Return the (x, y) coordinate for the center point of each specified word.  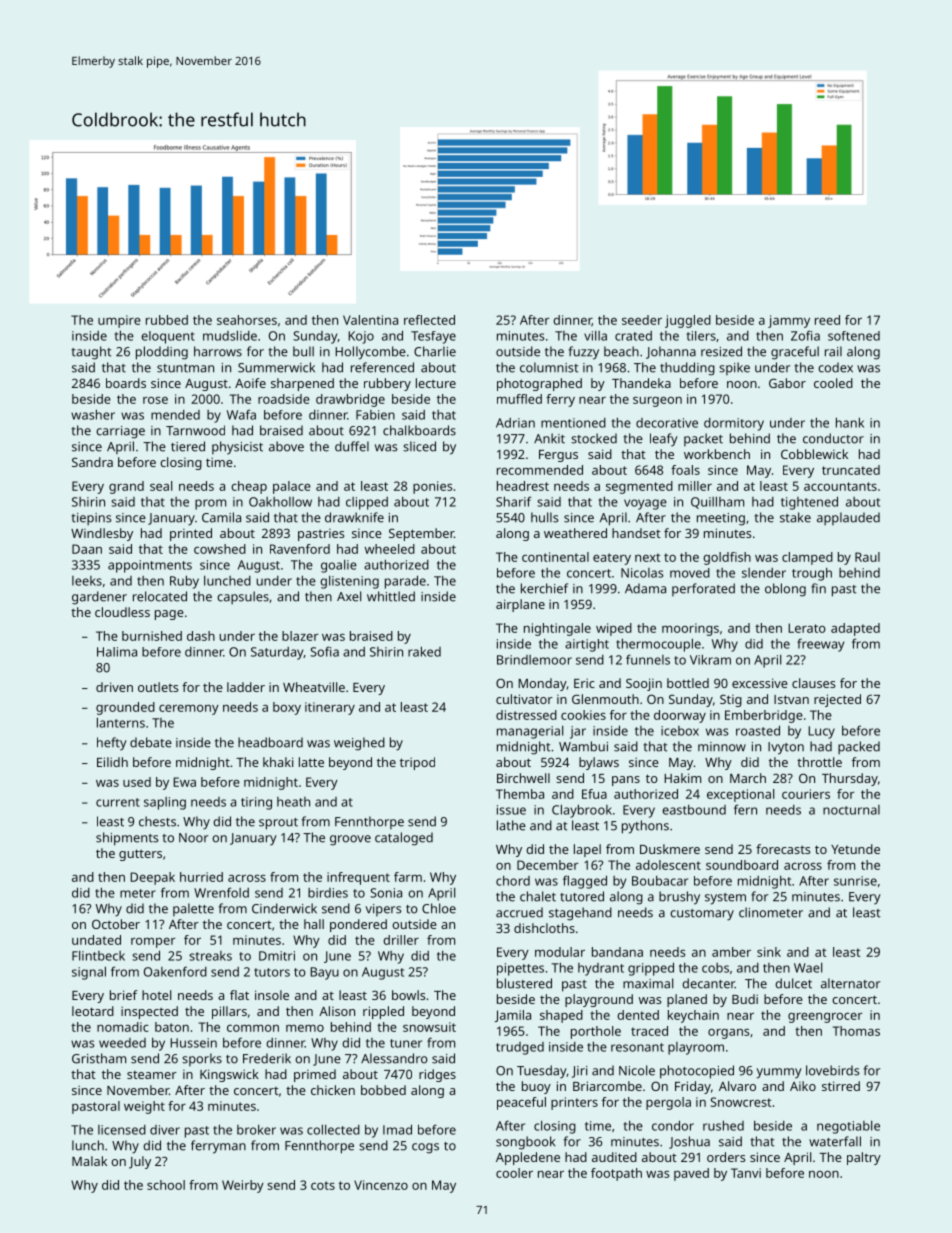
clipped (367, 503)
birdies (328, 893)
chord (513, 881)
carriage (120, 432)
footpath (616, 1174)
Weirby (243, 1186)
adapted (855, 629)
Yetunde (855, 849)
